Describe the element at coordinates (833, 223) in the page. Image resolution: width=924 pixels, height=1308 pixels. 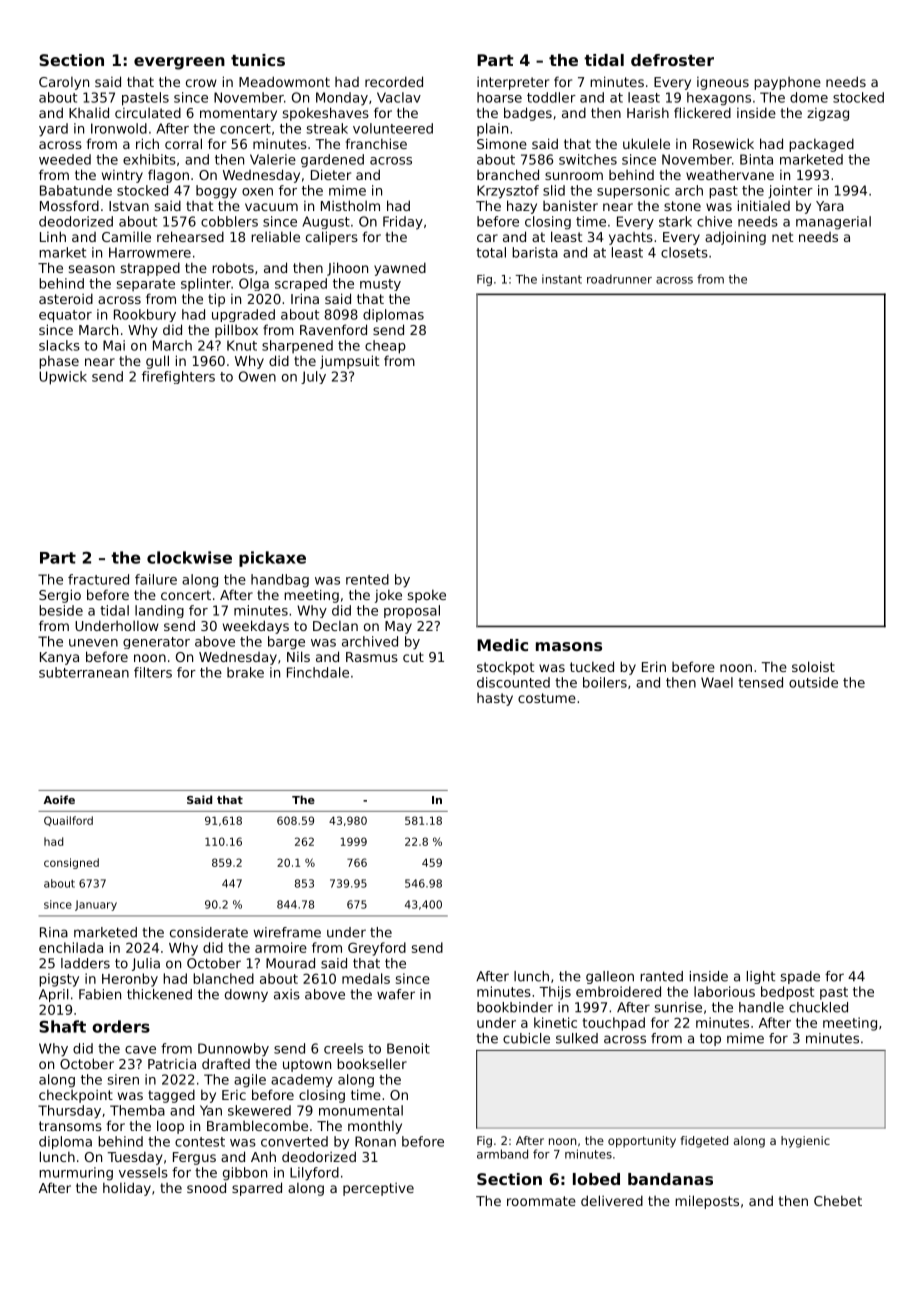
I see `managerial` at that location.
